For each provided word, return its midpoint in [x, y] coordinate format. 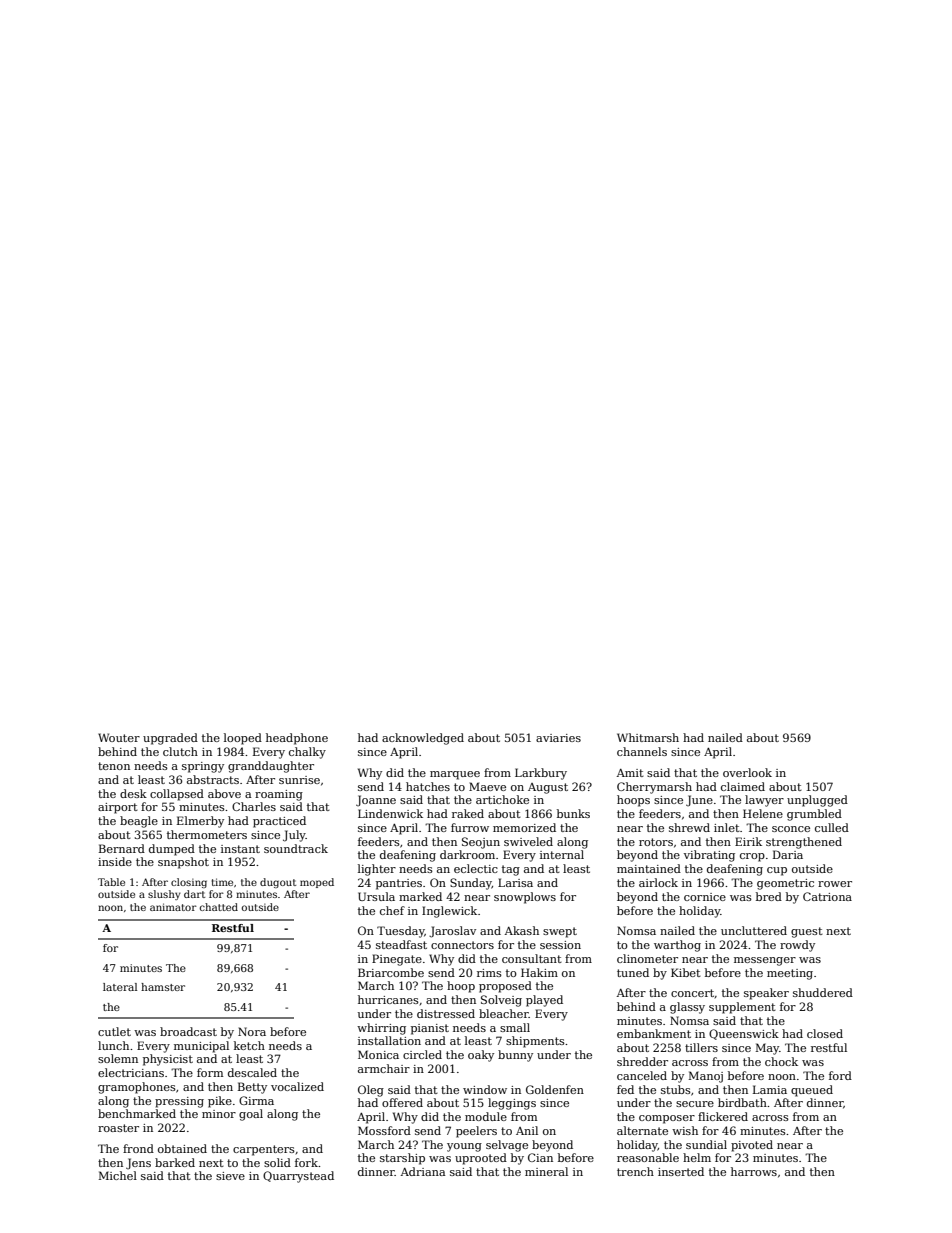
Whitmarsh [648, 737]
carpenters [264, 1150]
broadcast [188, 1031]
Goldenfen [555, 1089]
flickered [723, 1116]
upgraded [170, 739]
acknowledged [423, 739]
